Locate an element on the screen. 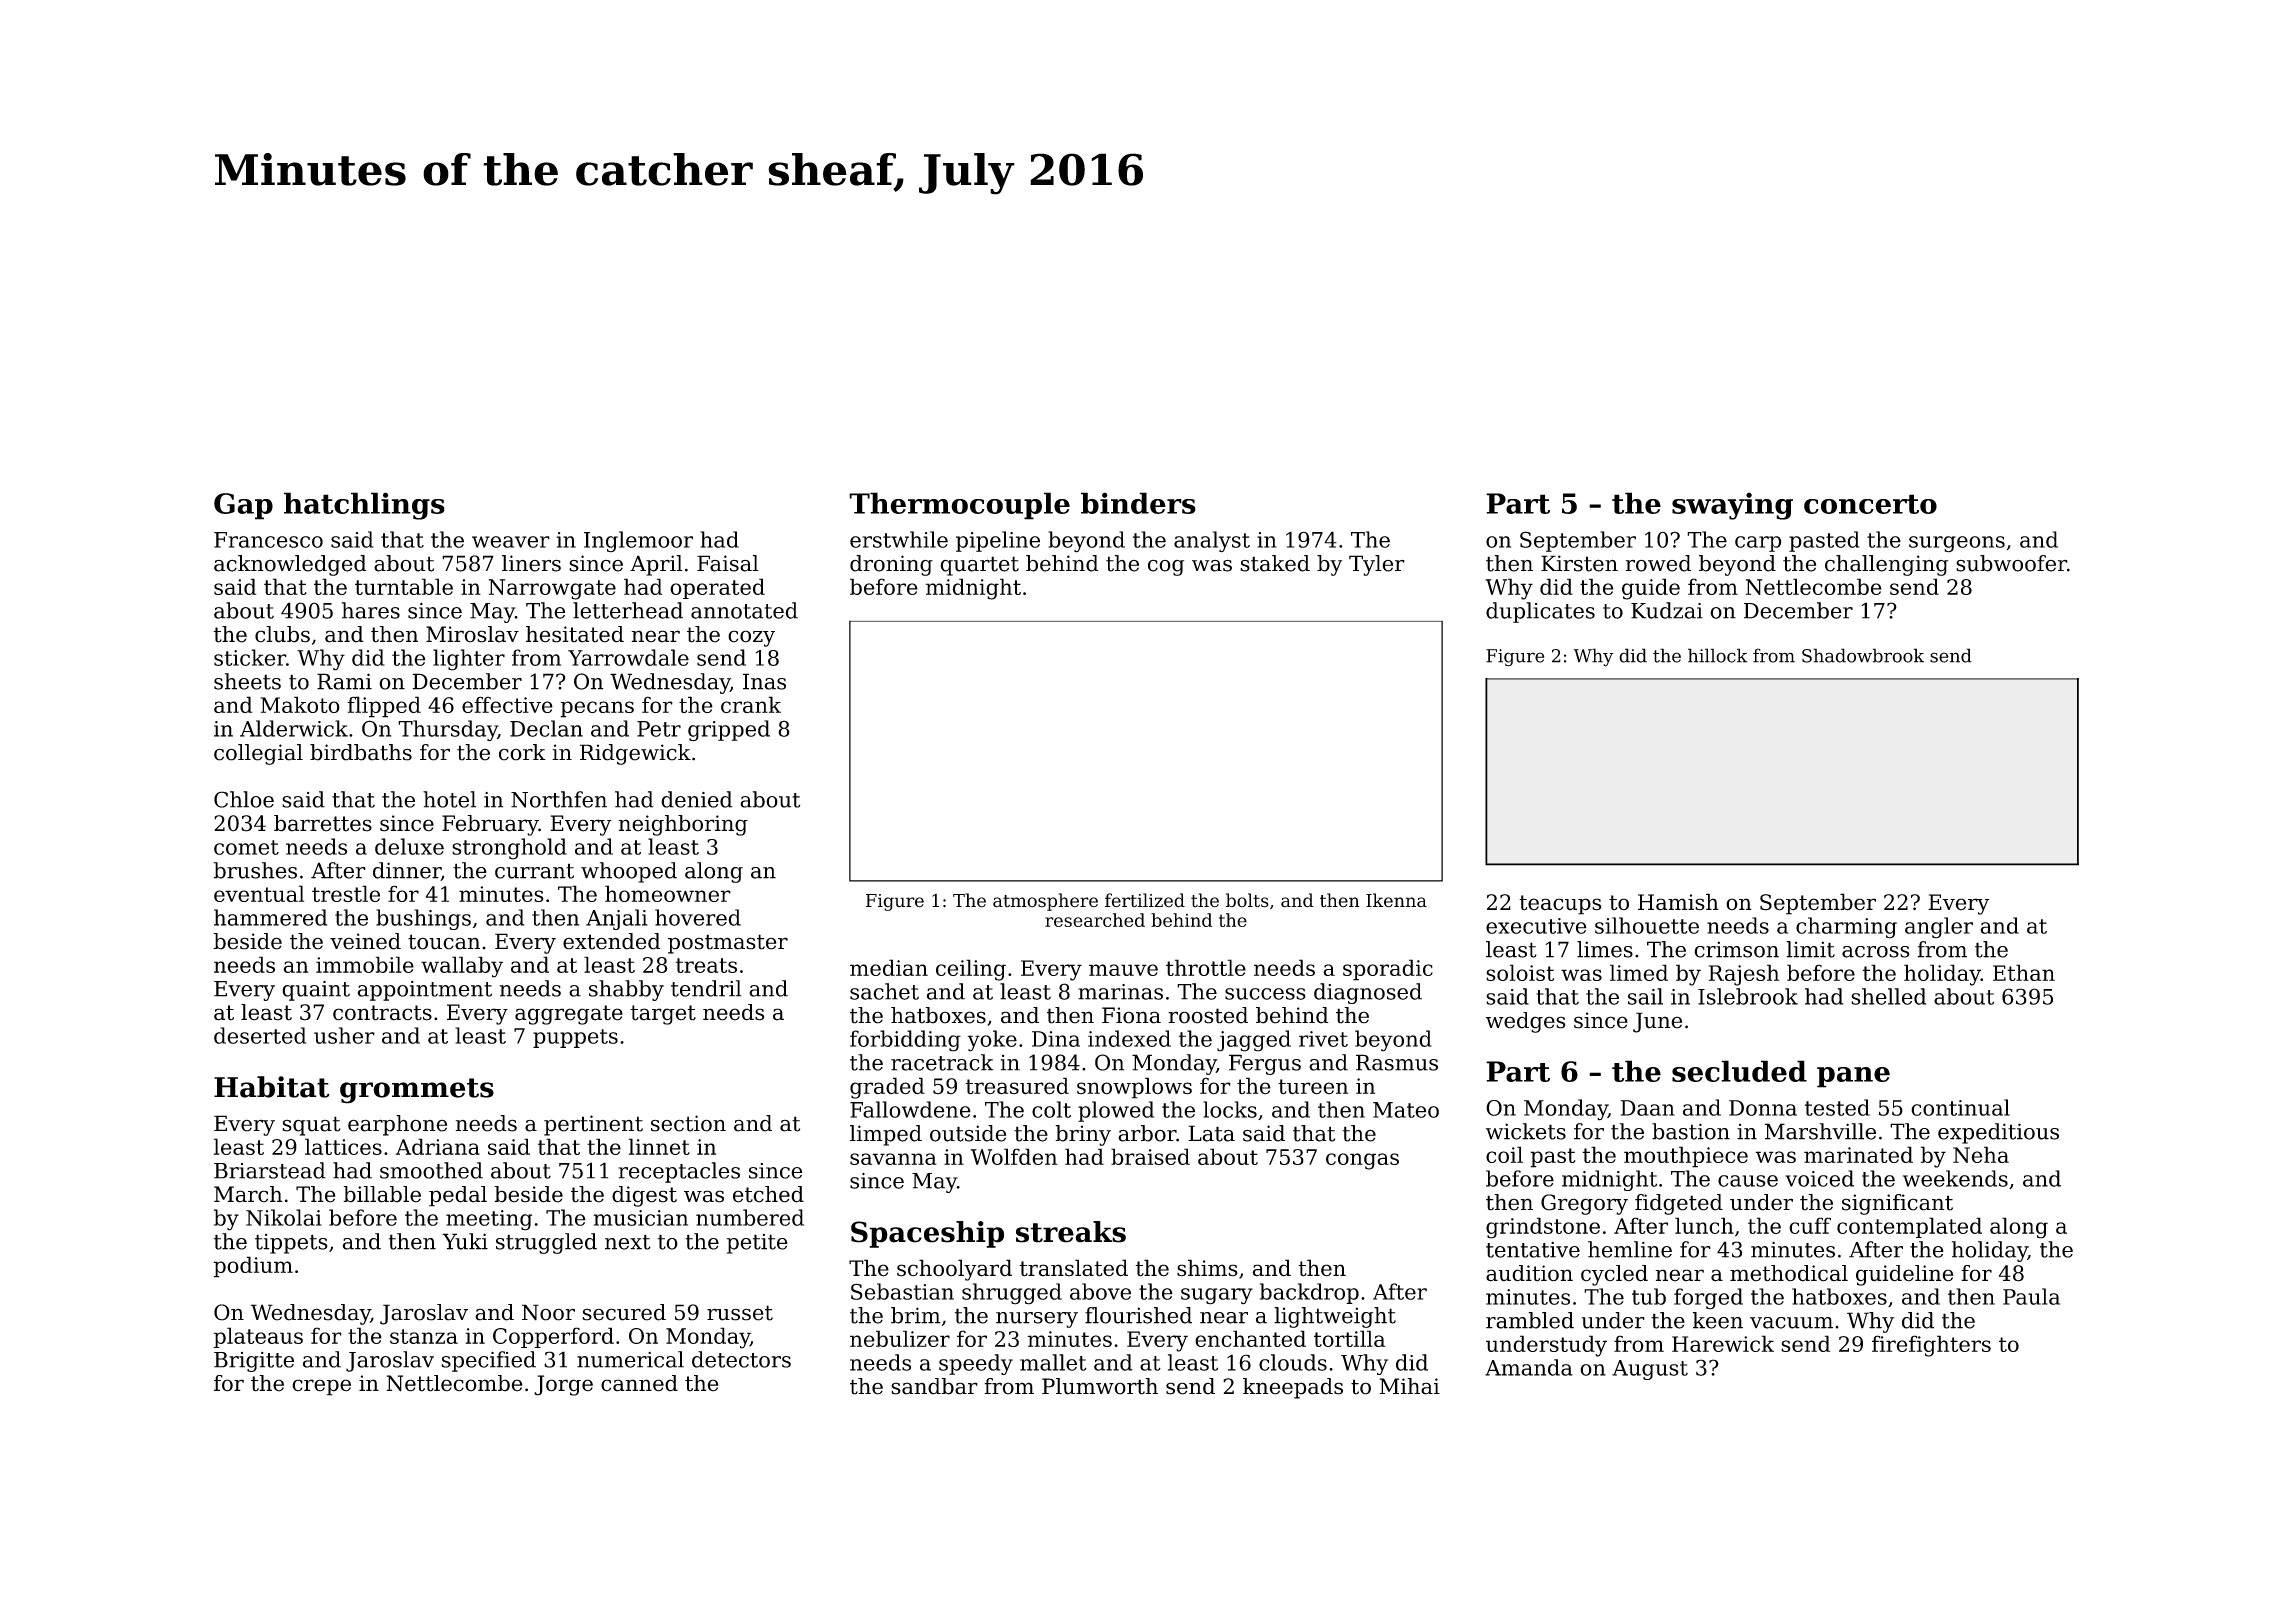 The height and width of the screenshot is (1620, 2292). Jorge is located at coordinates (563, 1385).
